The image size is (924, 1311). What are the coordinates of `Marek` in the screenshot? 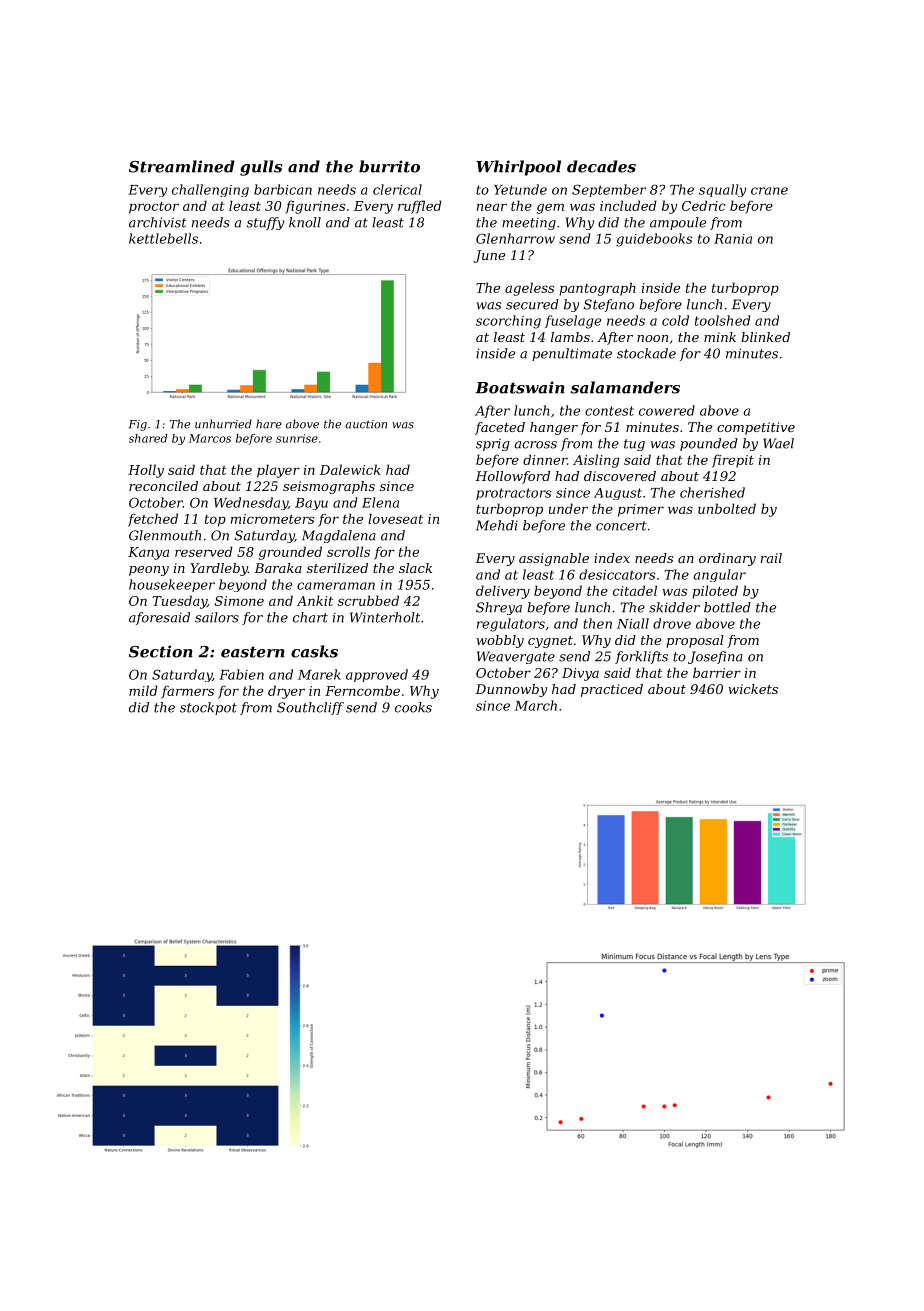 It's located at (319, 674).
